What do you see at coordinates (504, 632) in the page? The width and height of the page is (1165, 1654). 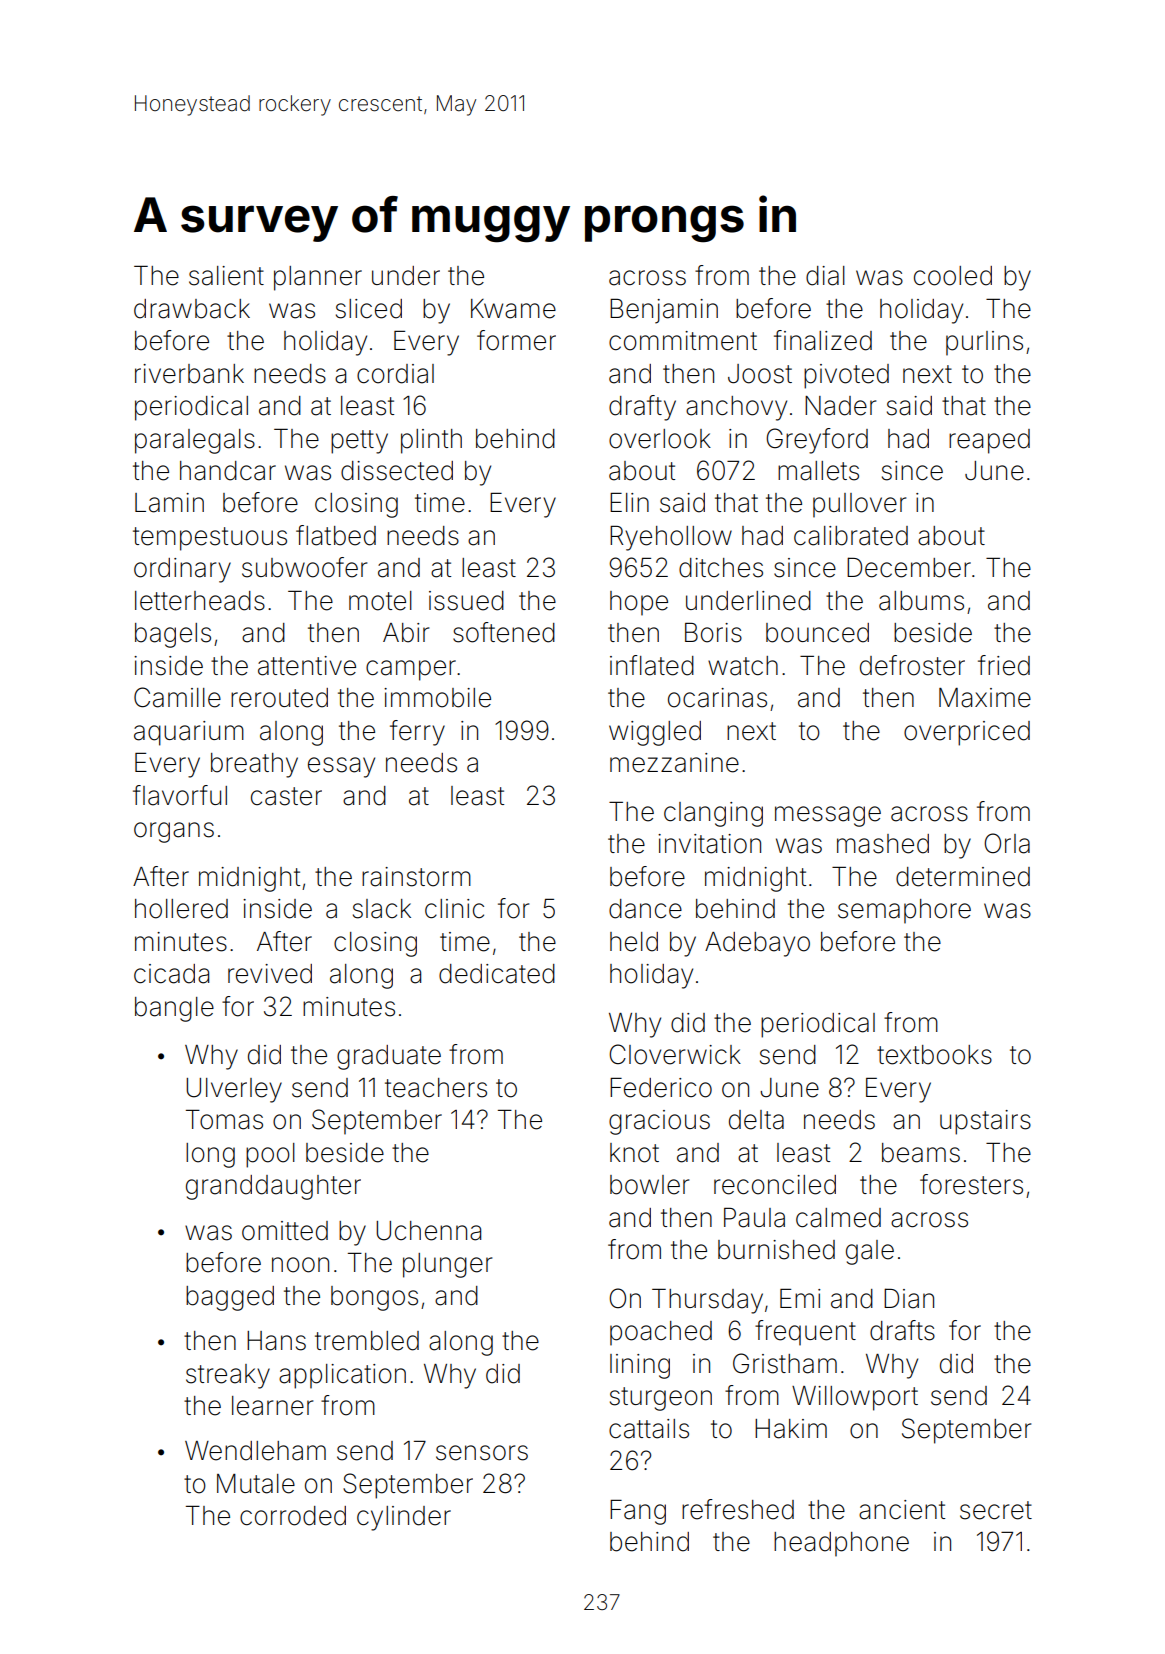 I see `softened` at bounding box center [504, 632].
